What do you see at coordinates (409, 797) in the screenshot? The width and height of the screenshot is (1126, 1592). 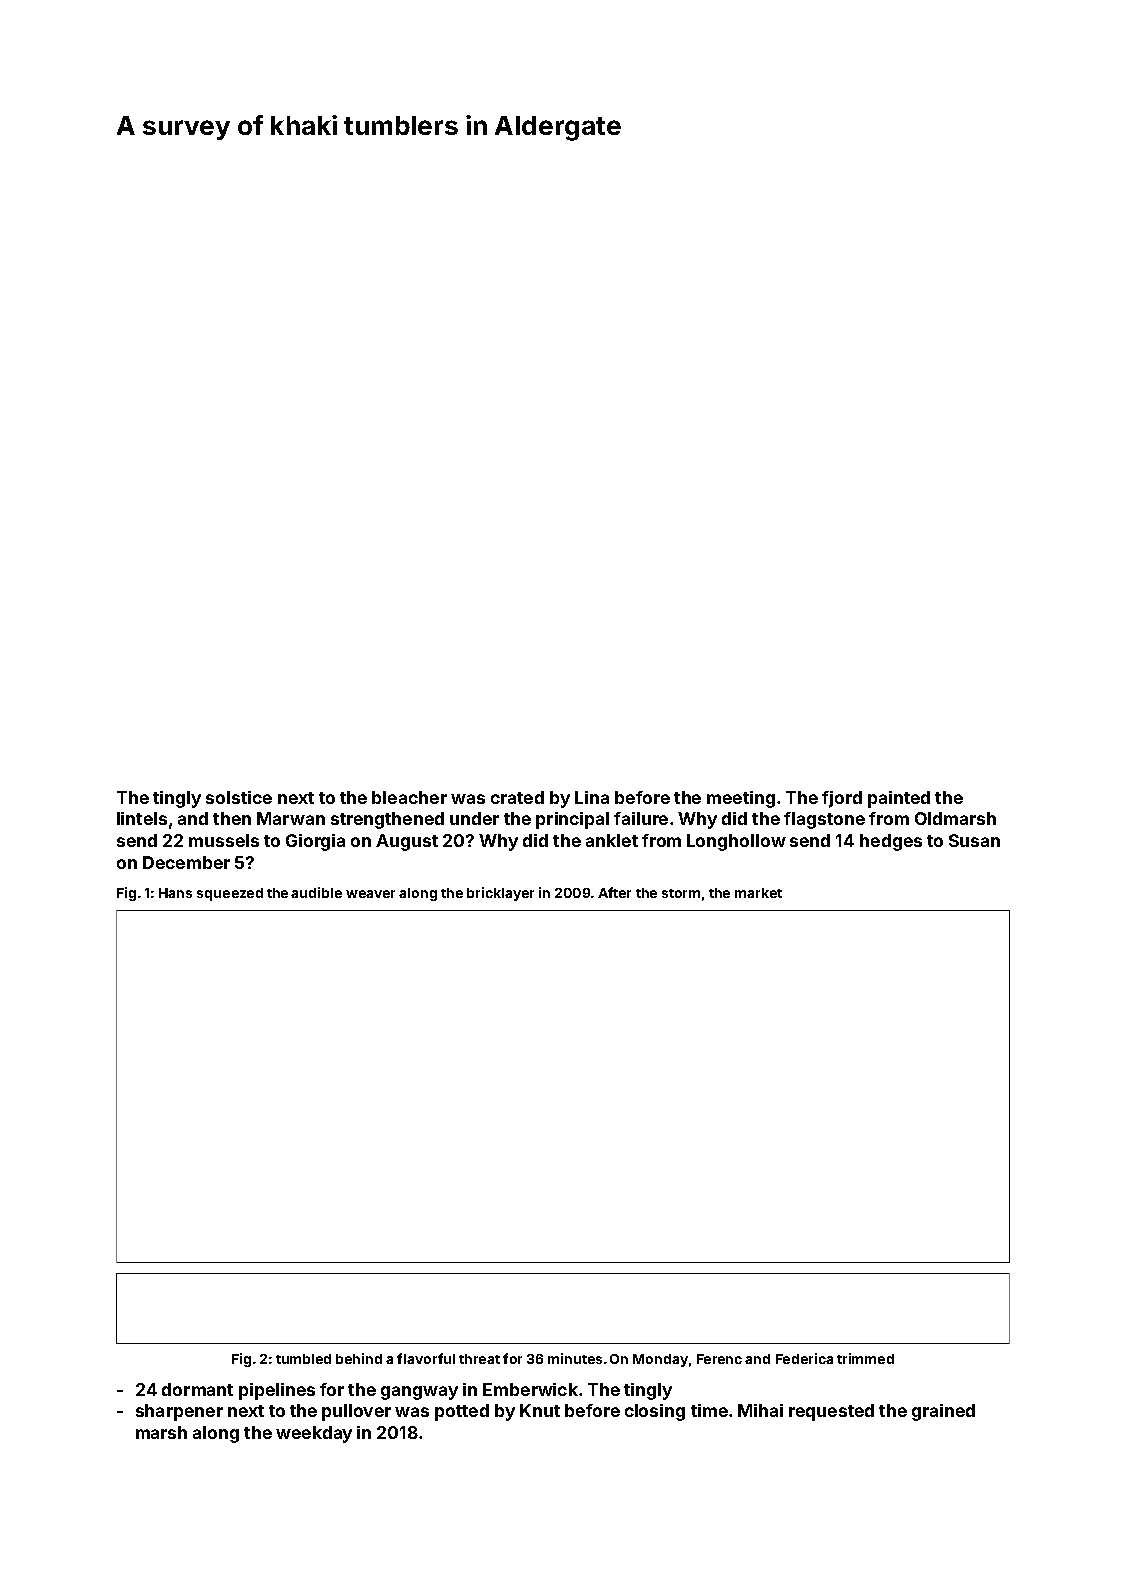 I see `bleacher` at bounding box center [409, 797].
